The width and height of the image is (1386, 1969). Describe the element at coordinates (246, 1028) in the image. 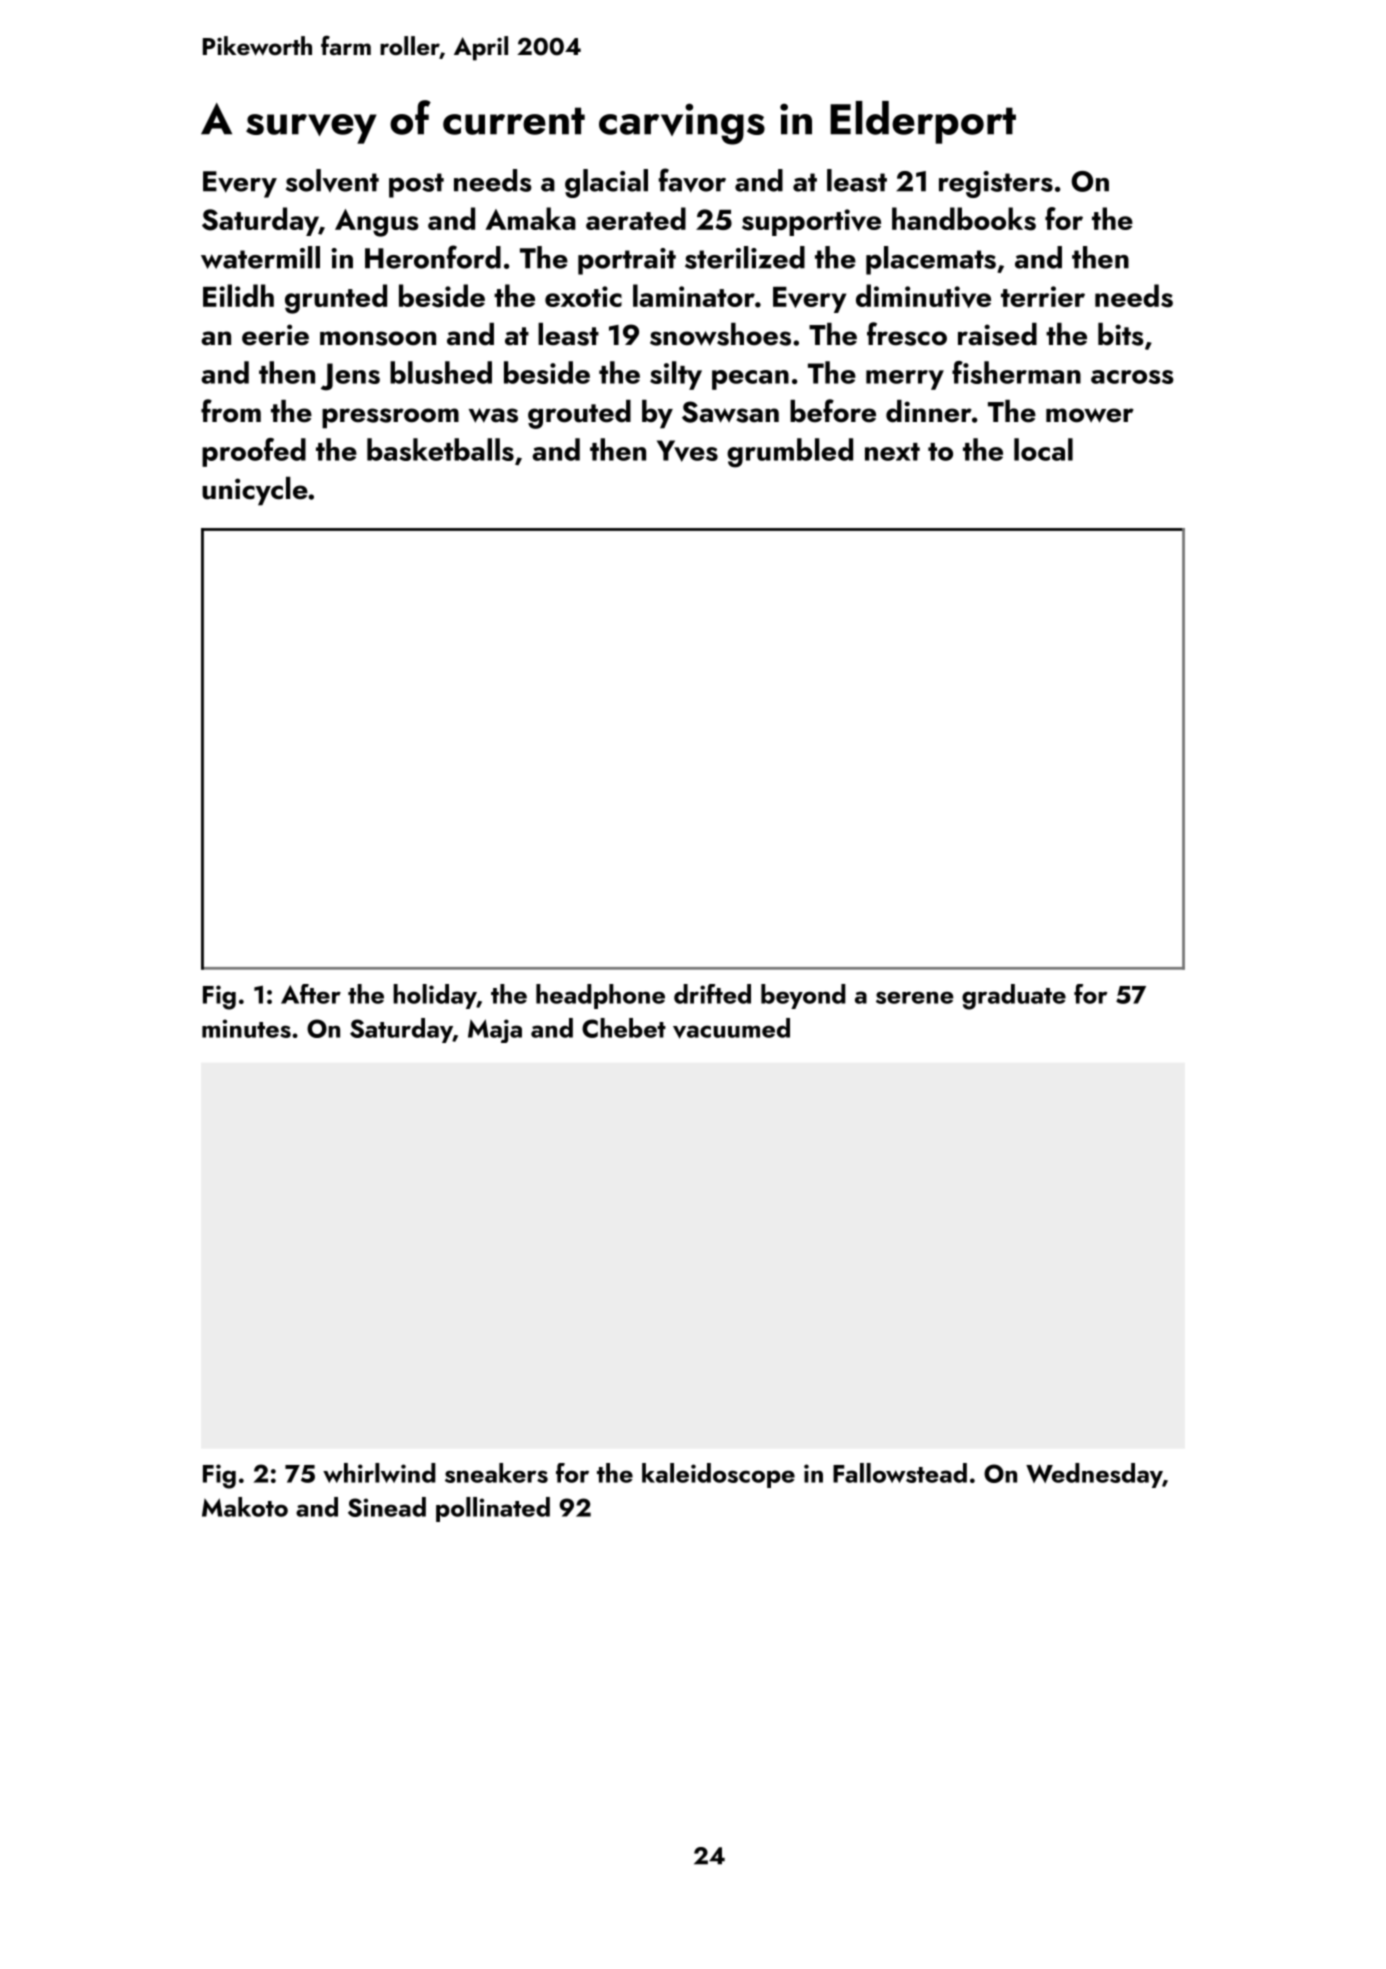

I see `minutes` at that location.
